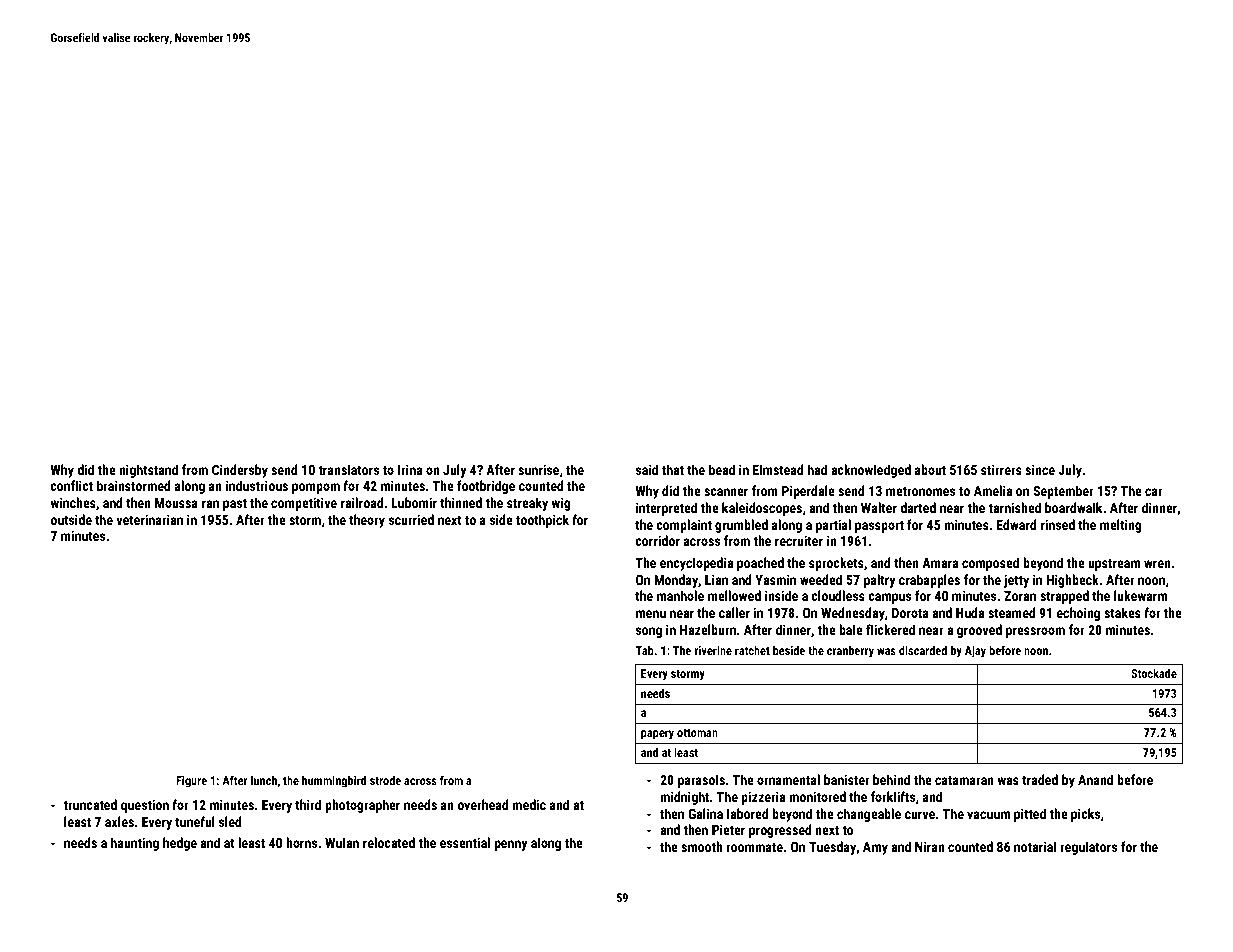 Image resolution: width=1233 pixels, height=952 pixels. Describe the element at coordinates (411, 519) in the document. I see `scurried` at that location.
